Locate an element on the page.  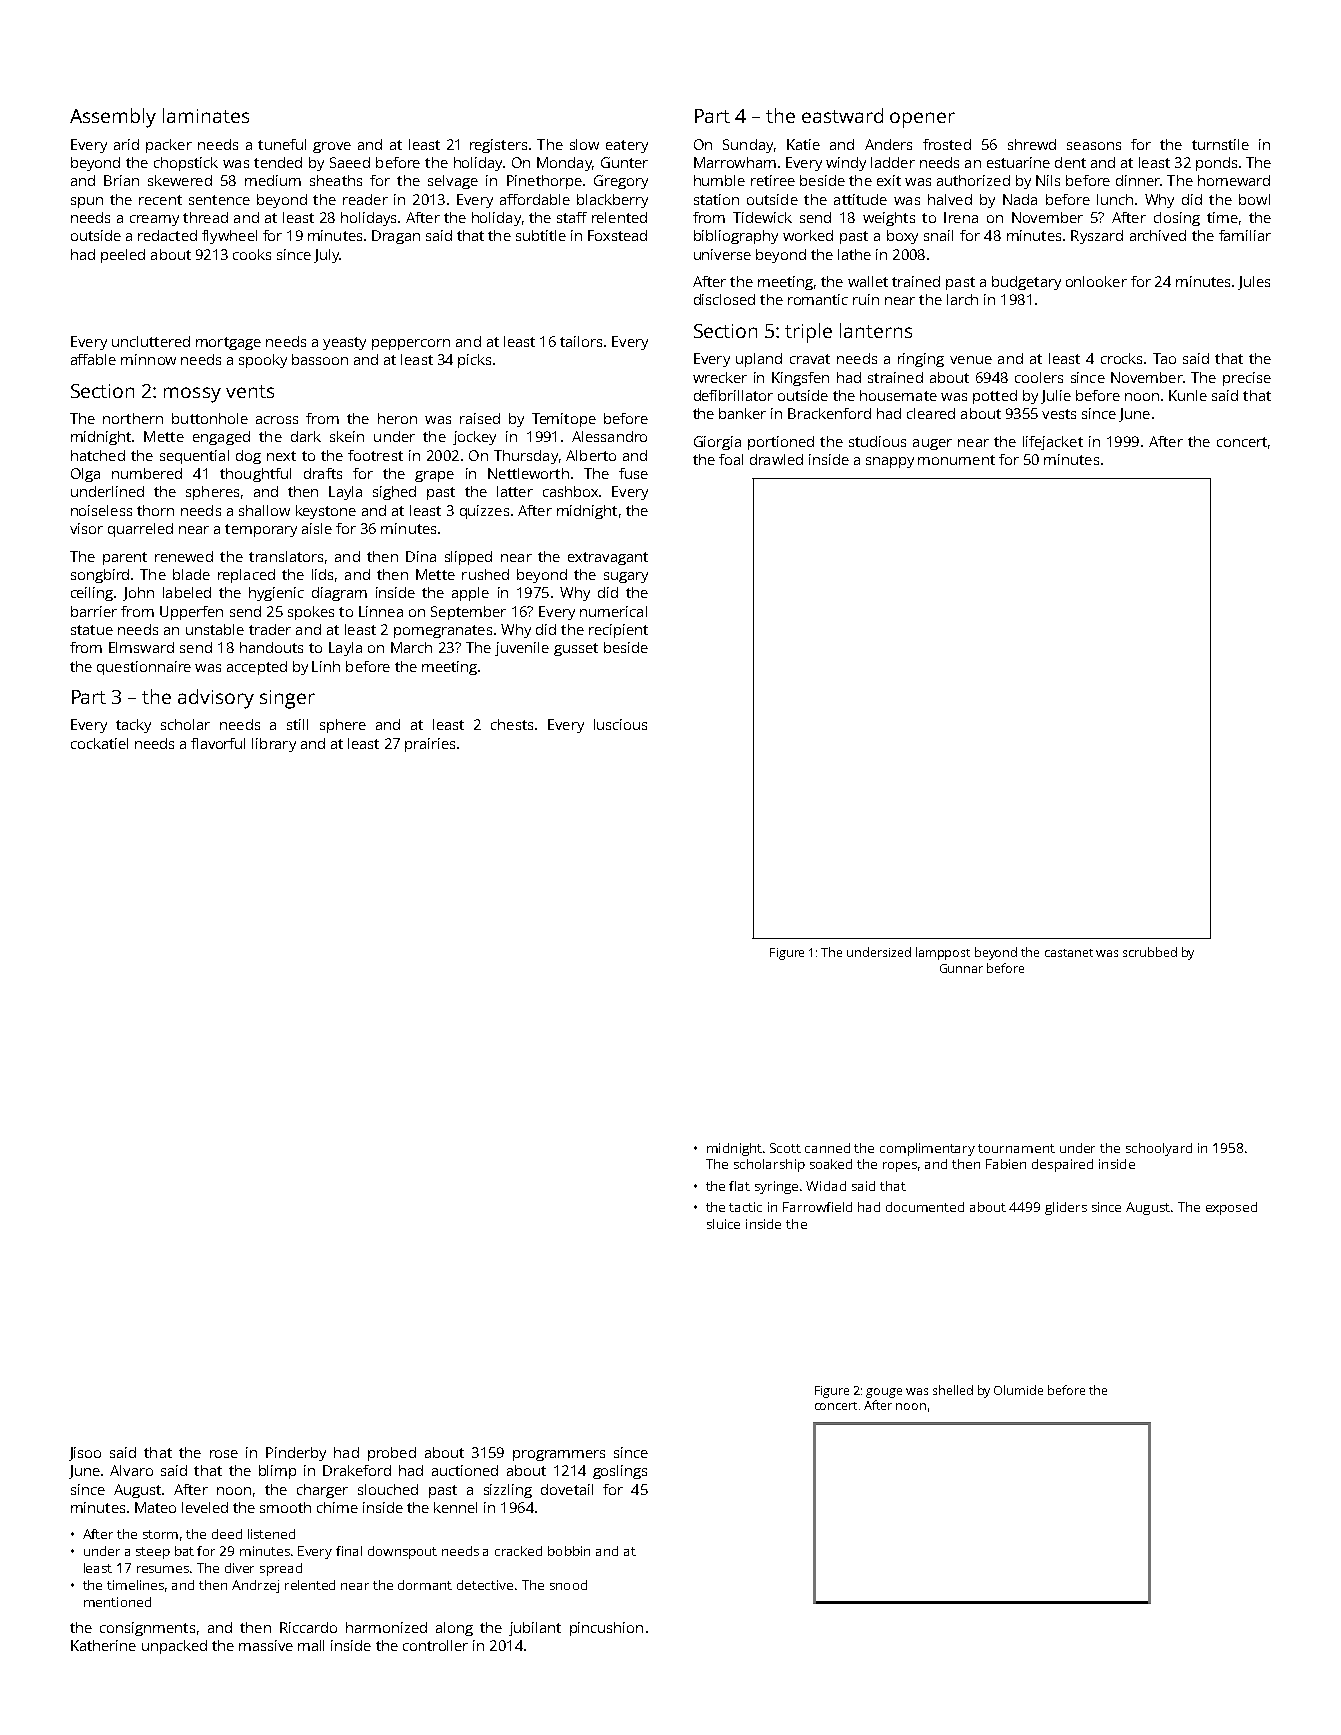
gliders is located at coordinates (1066, 1208).
